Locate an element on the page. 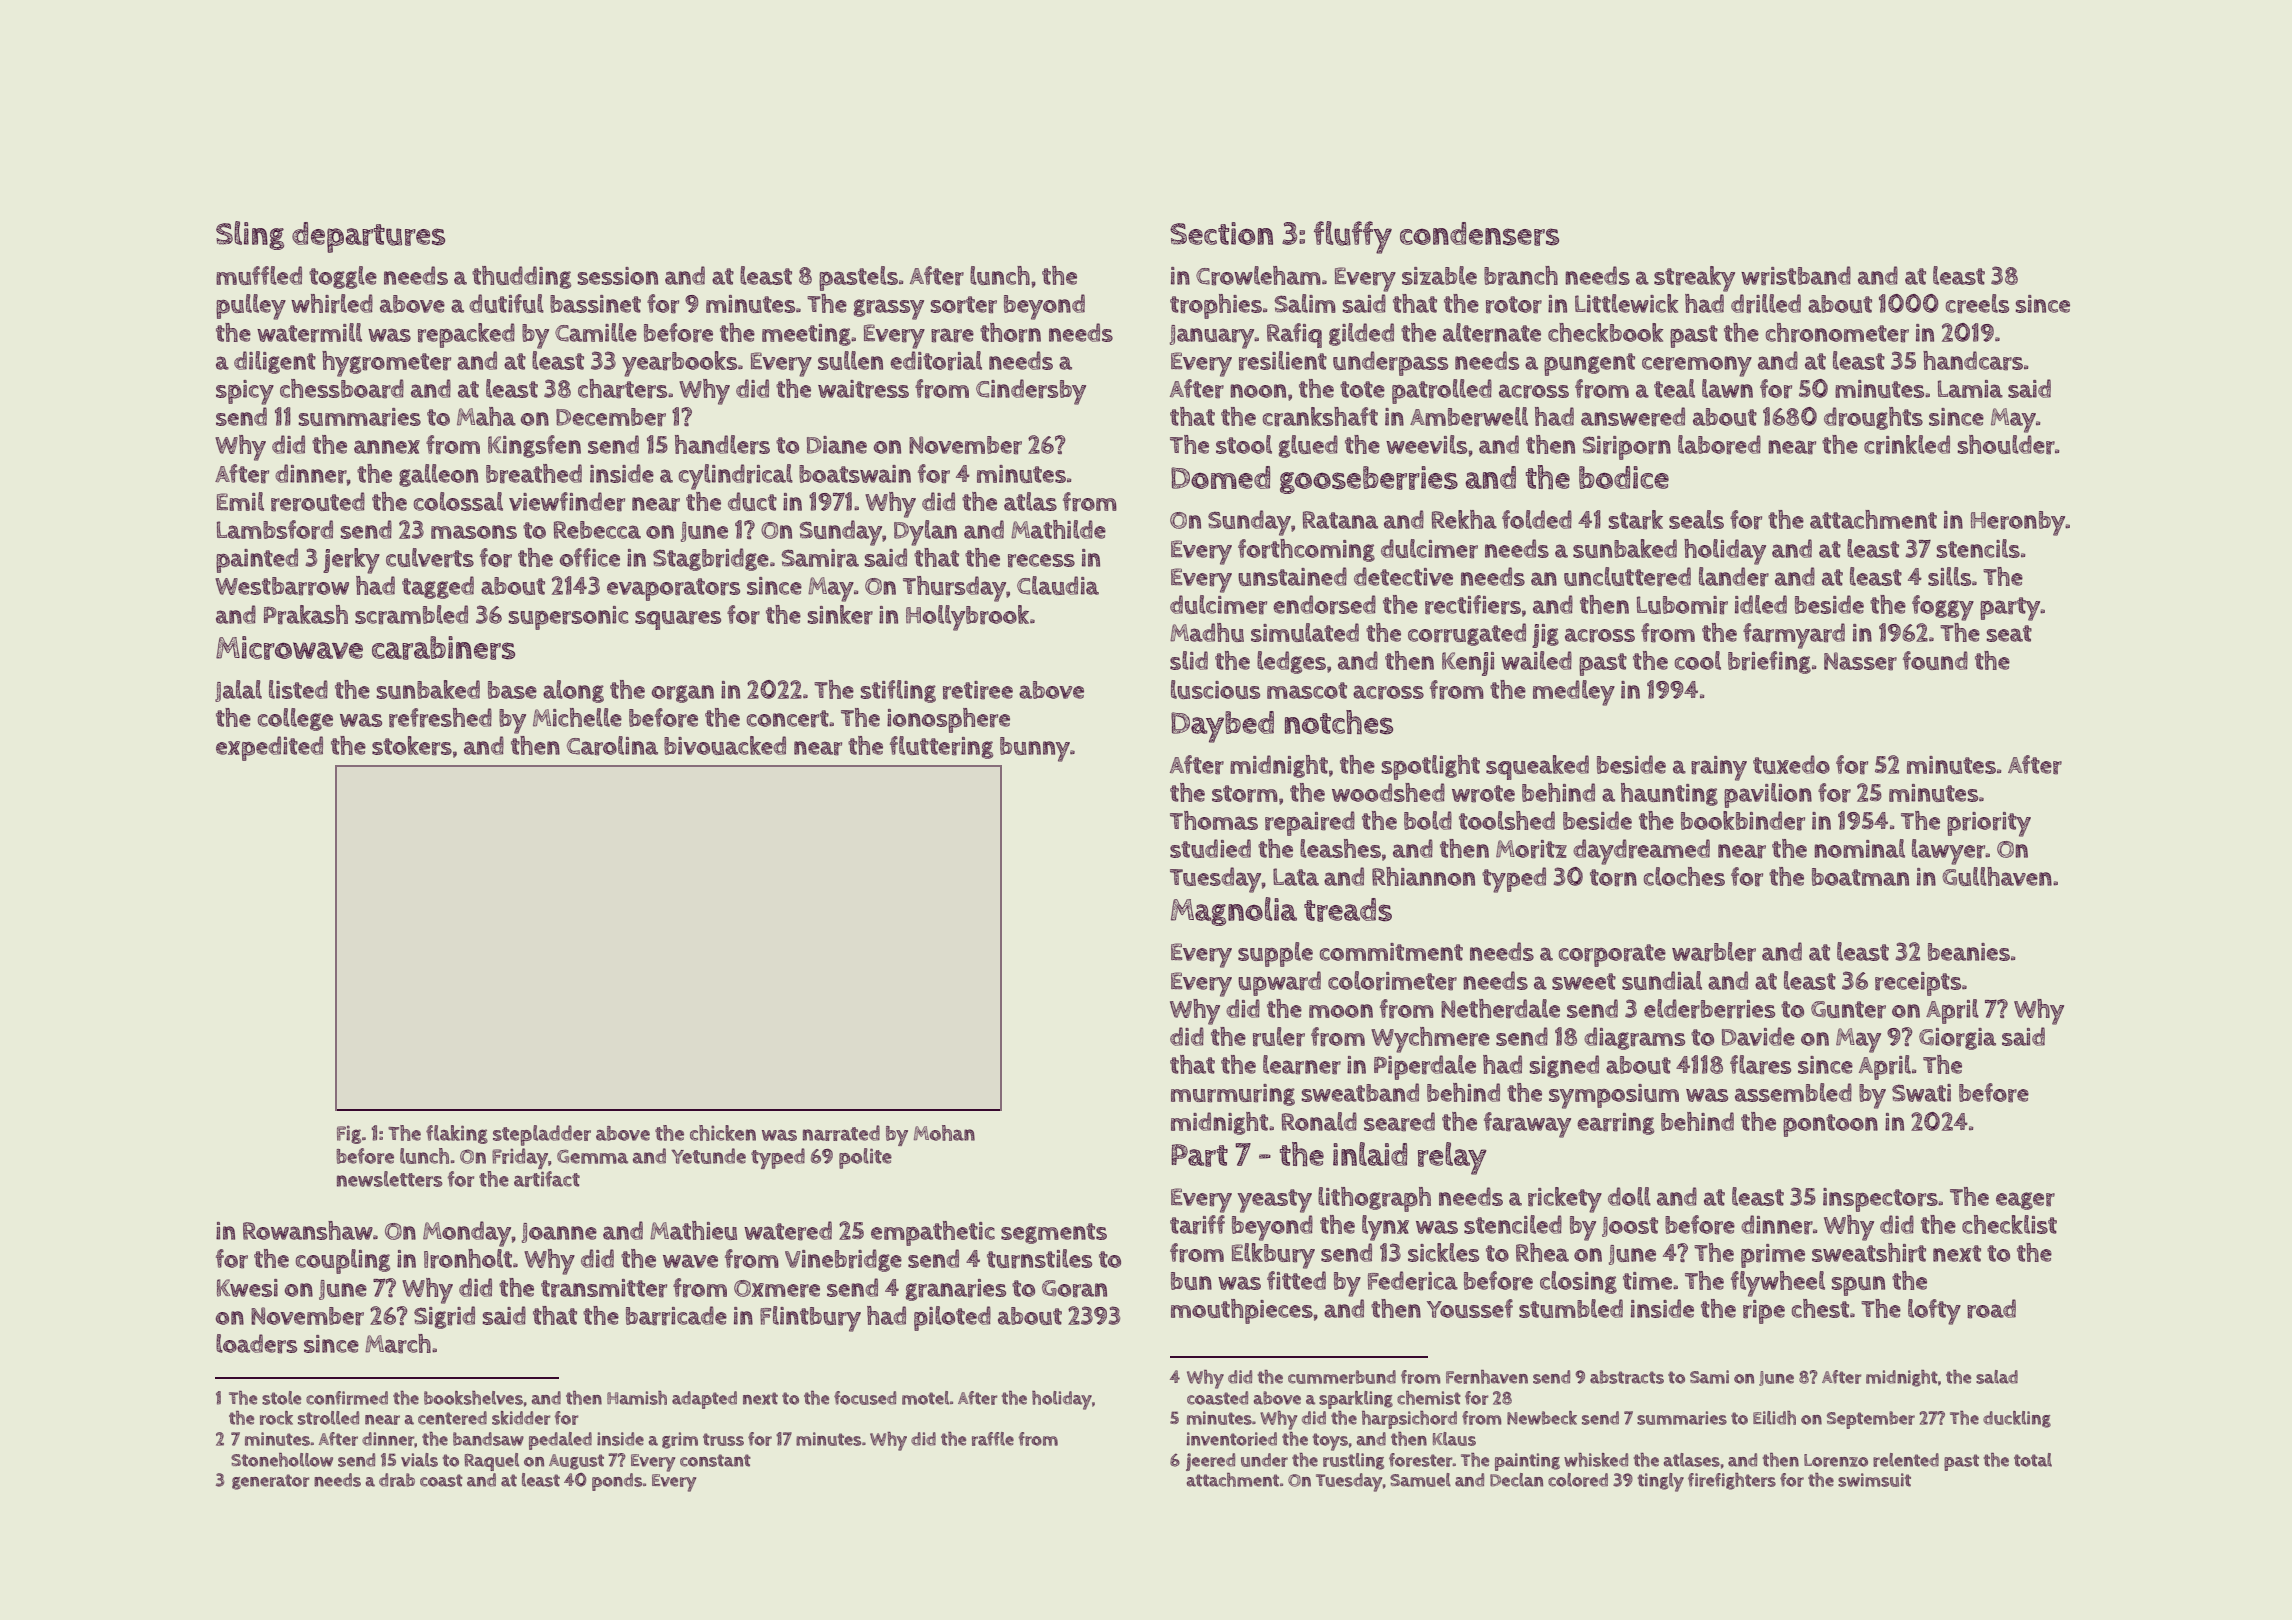  grassy is located at coordinates (889, 309).
